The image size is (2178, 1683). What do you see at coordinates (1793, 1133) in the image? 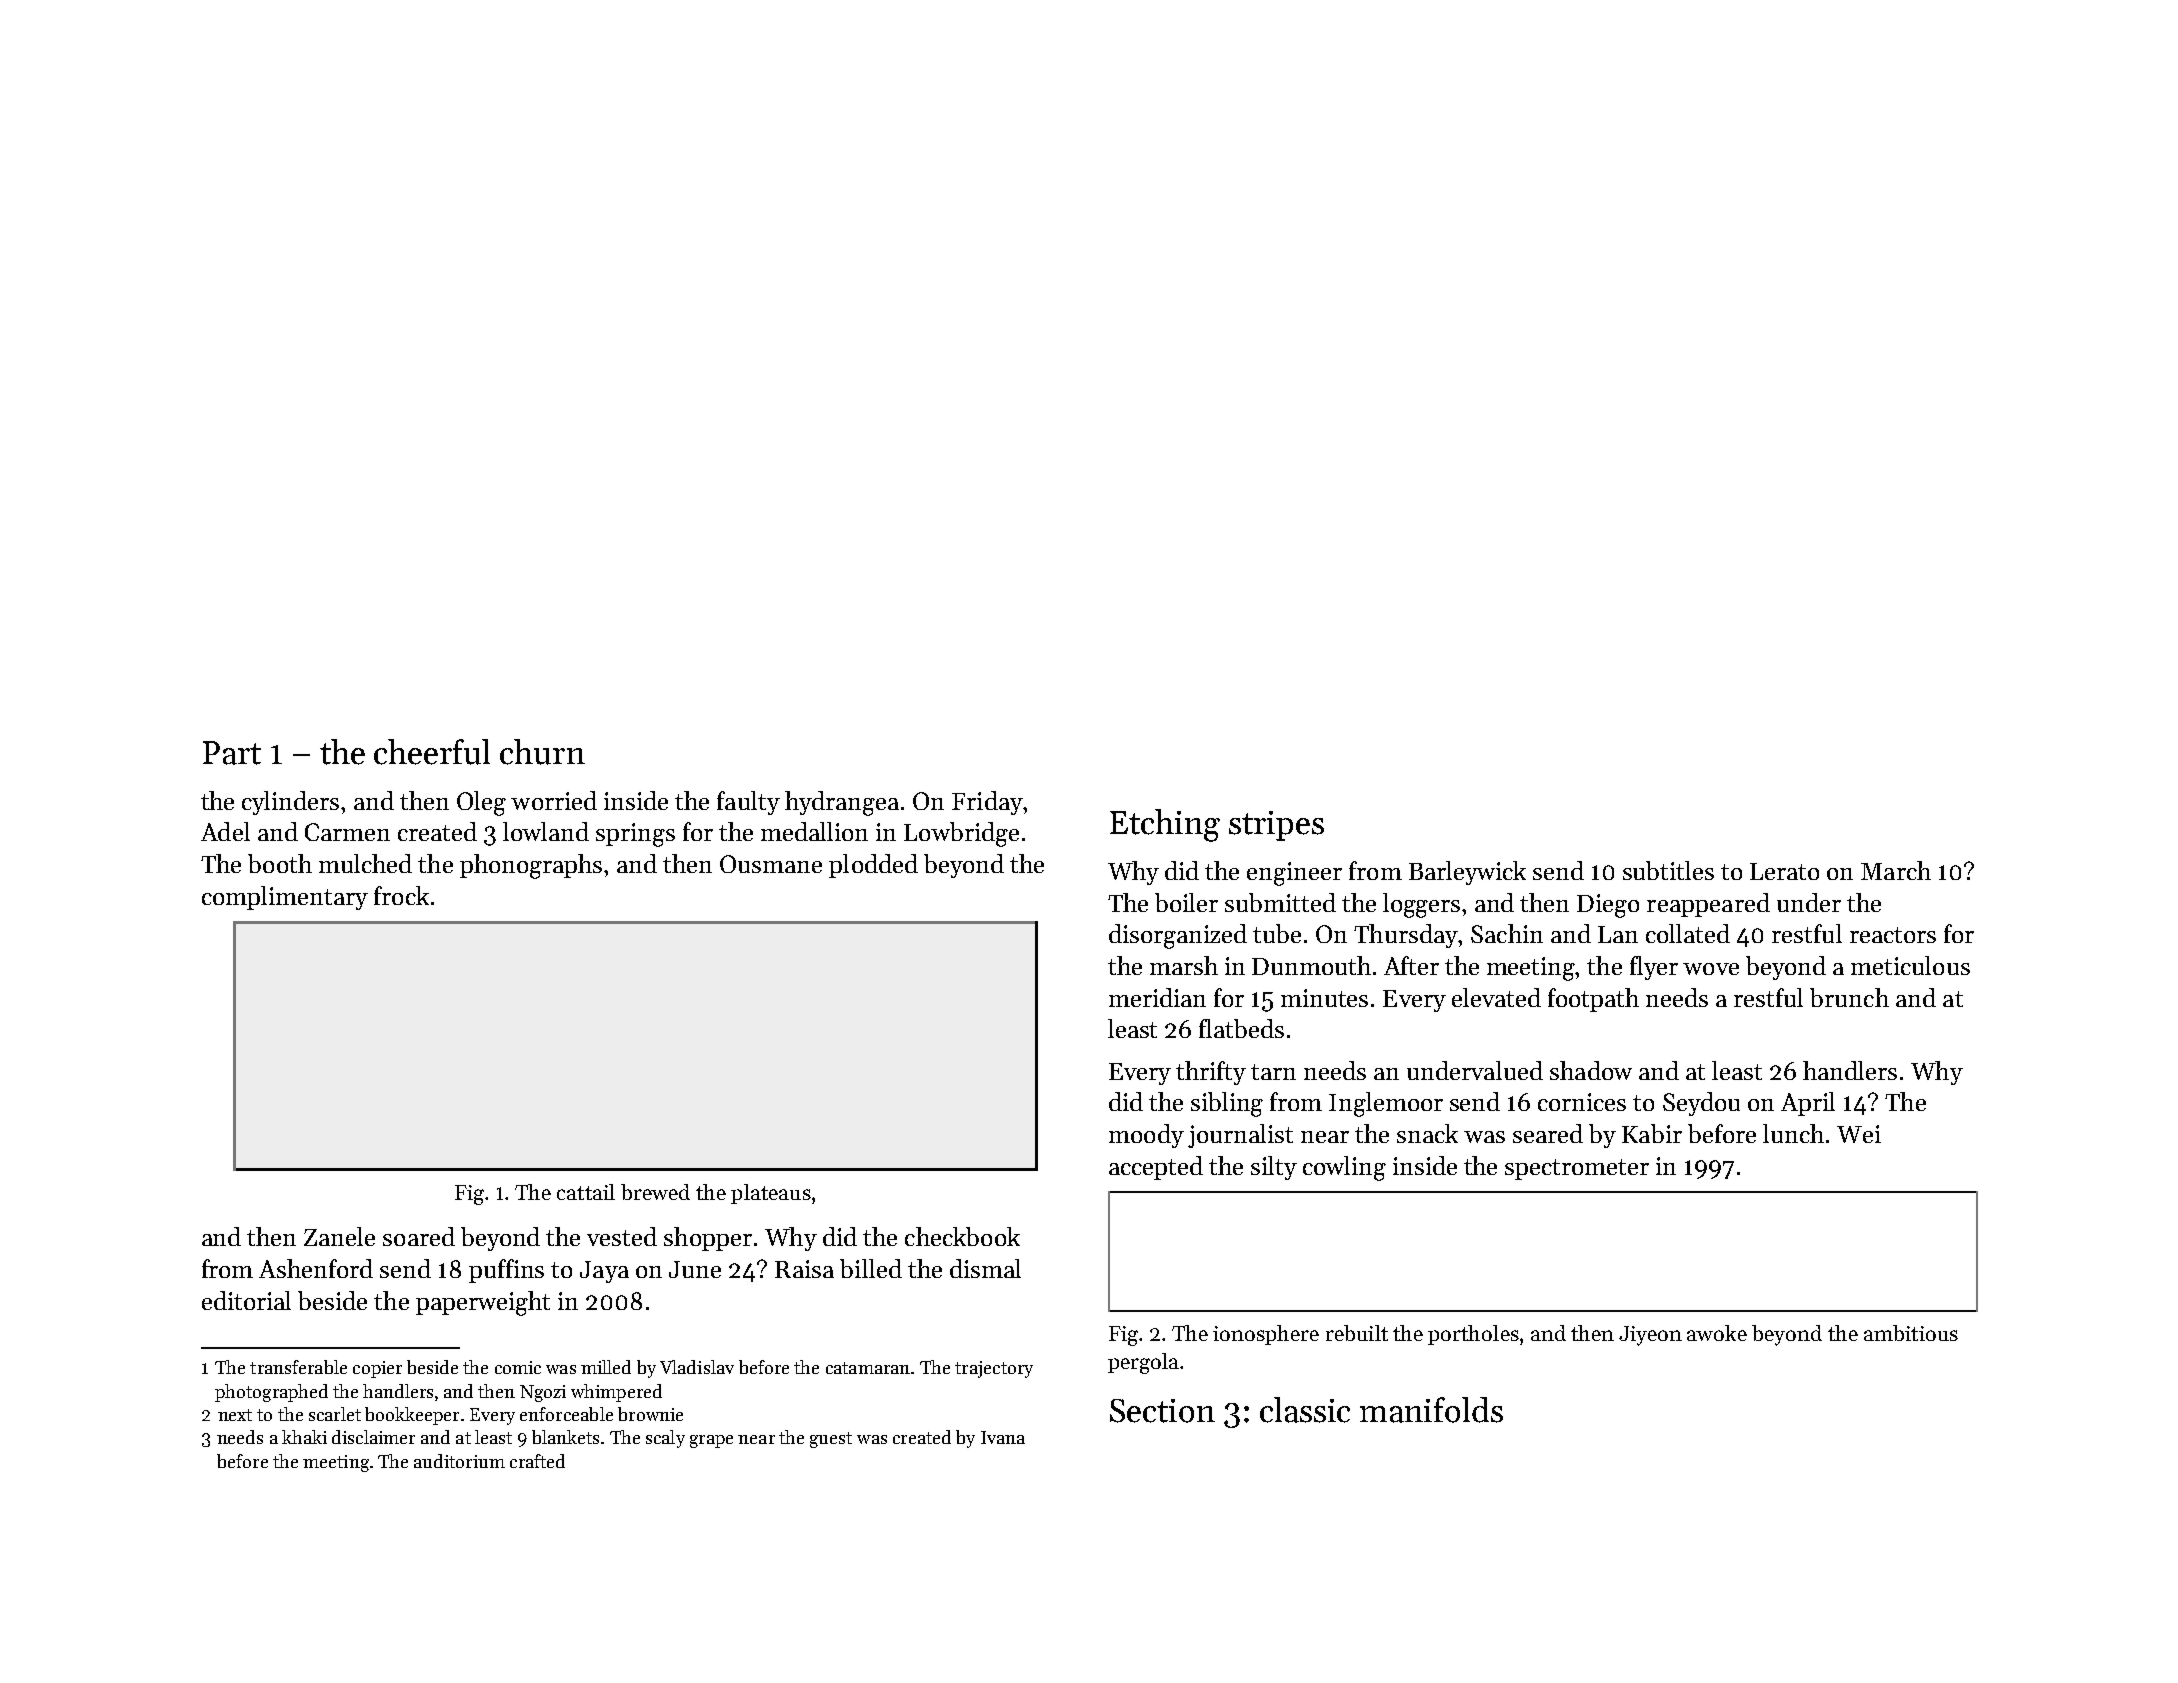
I see `lunch` at bounding box center [1793, 1133].
